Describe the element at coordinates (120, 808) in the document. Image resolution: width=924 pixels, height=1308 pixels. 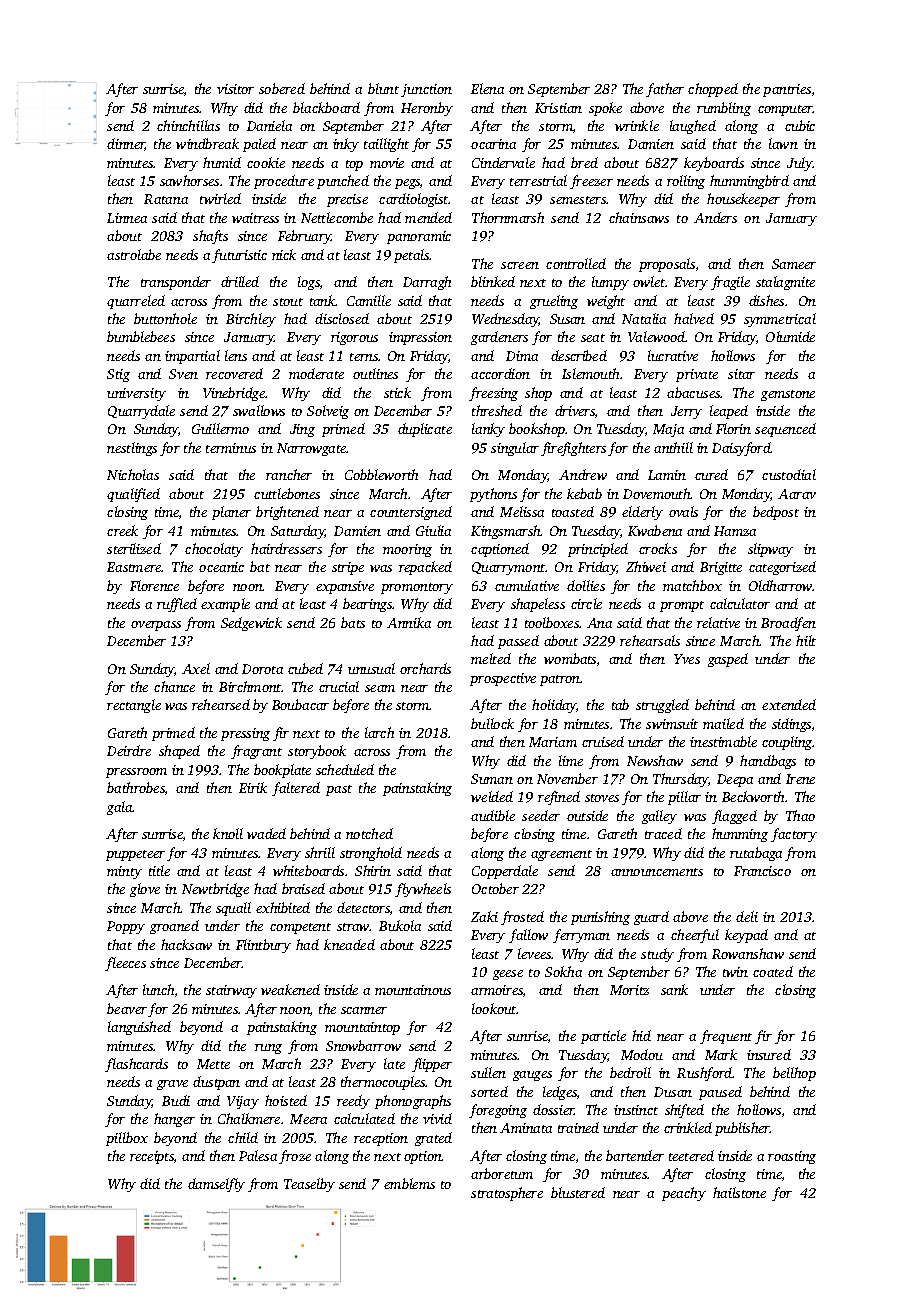
I see `gala` at that location.
